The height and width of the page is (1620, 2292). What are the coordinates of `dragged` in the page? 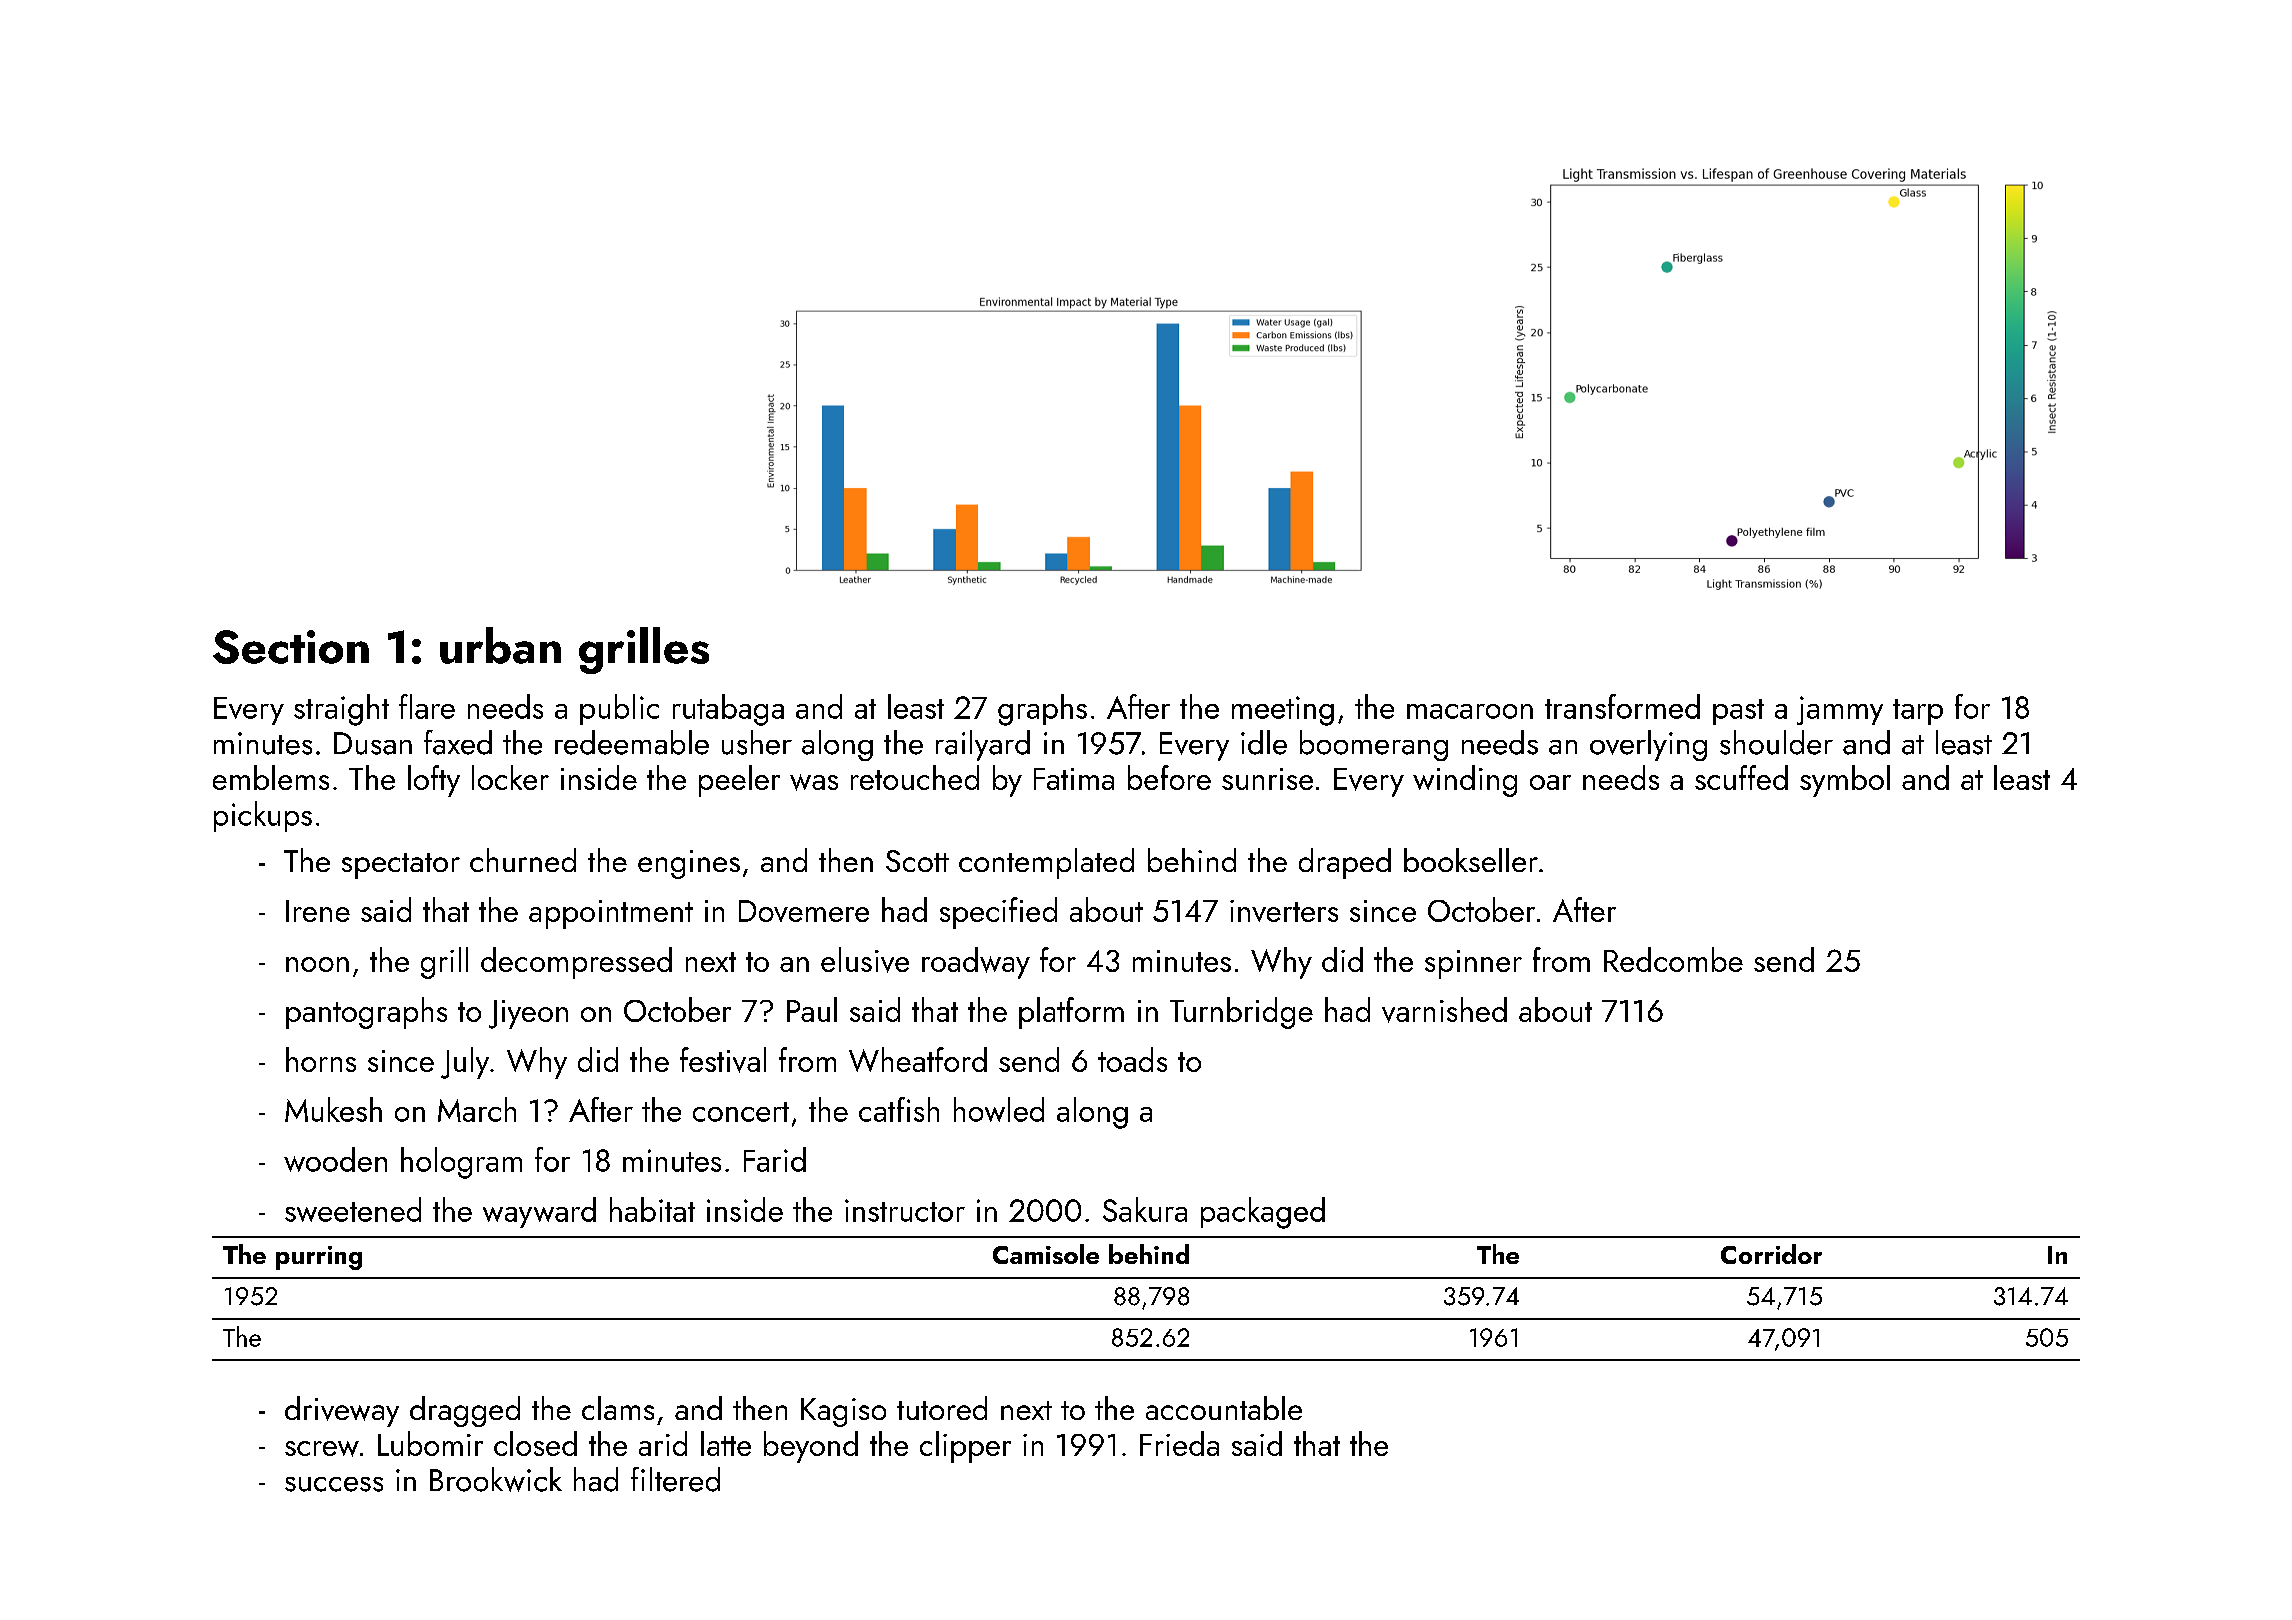 It's located at (465, 1411).
